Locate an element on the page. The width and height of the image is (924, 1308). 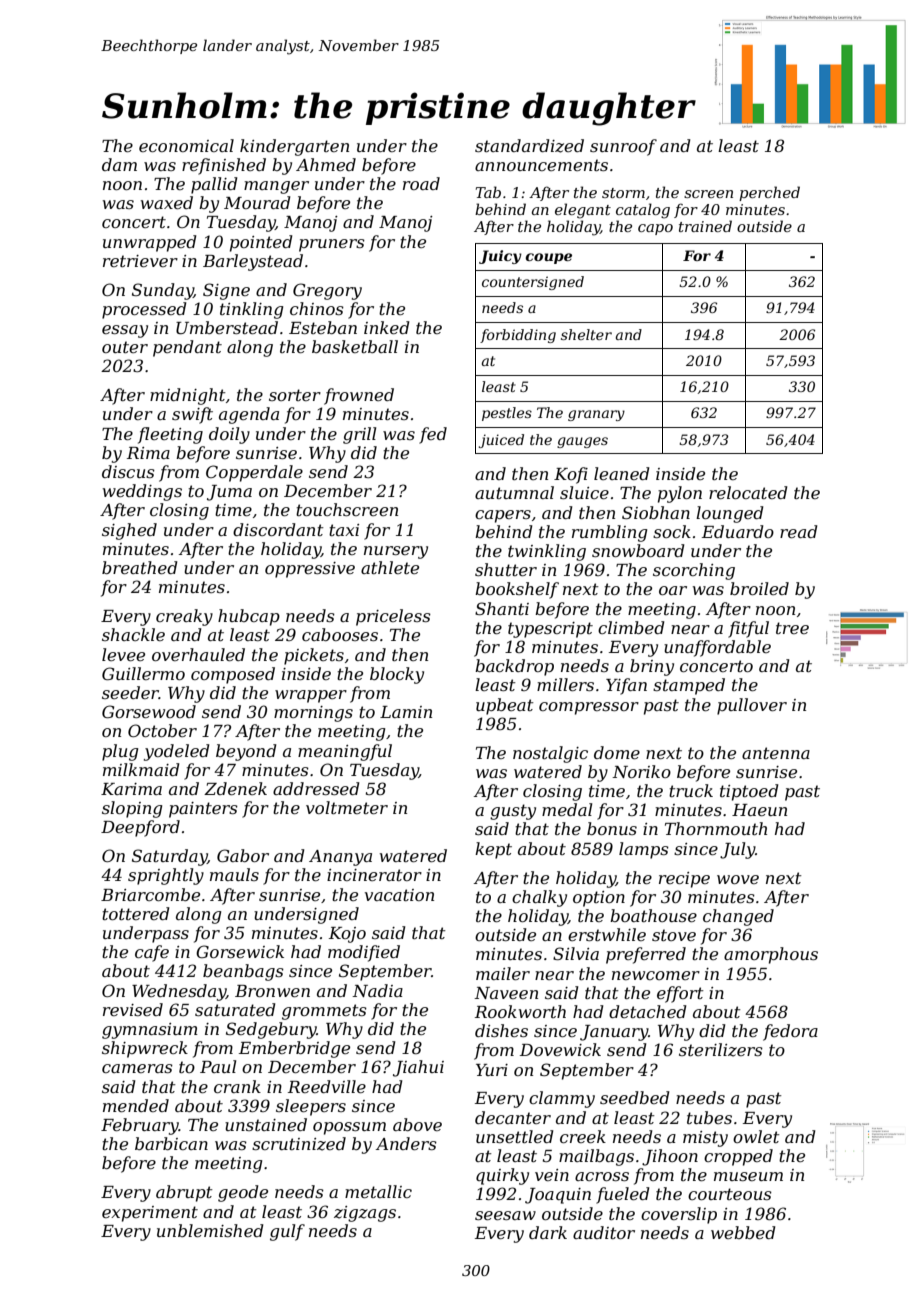
relocated is located at coordinates (748, 492).
